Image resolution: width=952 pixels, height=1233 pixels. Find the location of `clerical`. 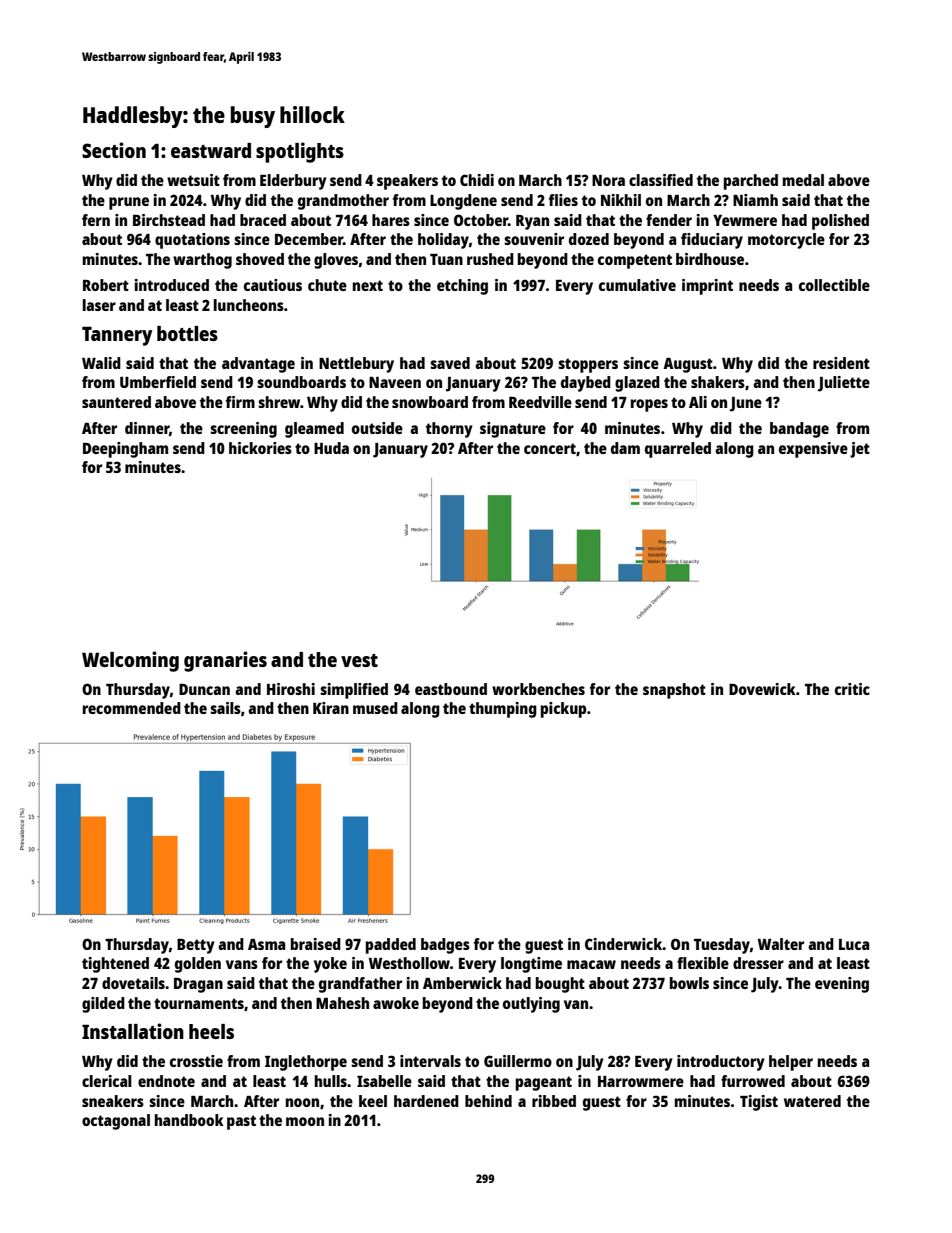

clerical is located at coordinates (107, 1081).
